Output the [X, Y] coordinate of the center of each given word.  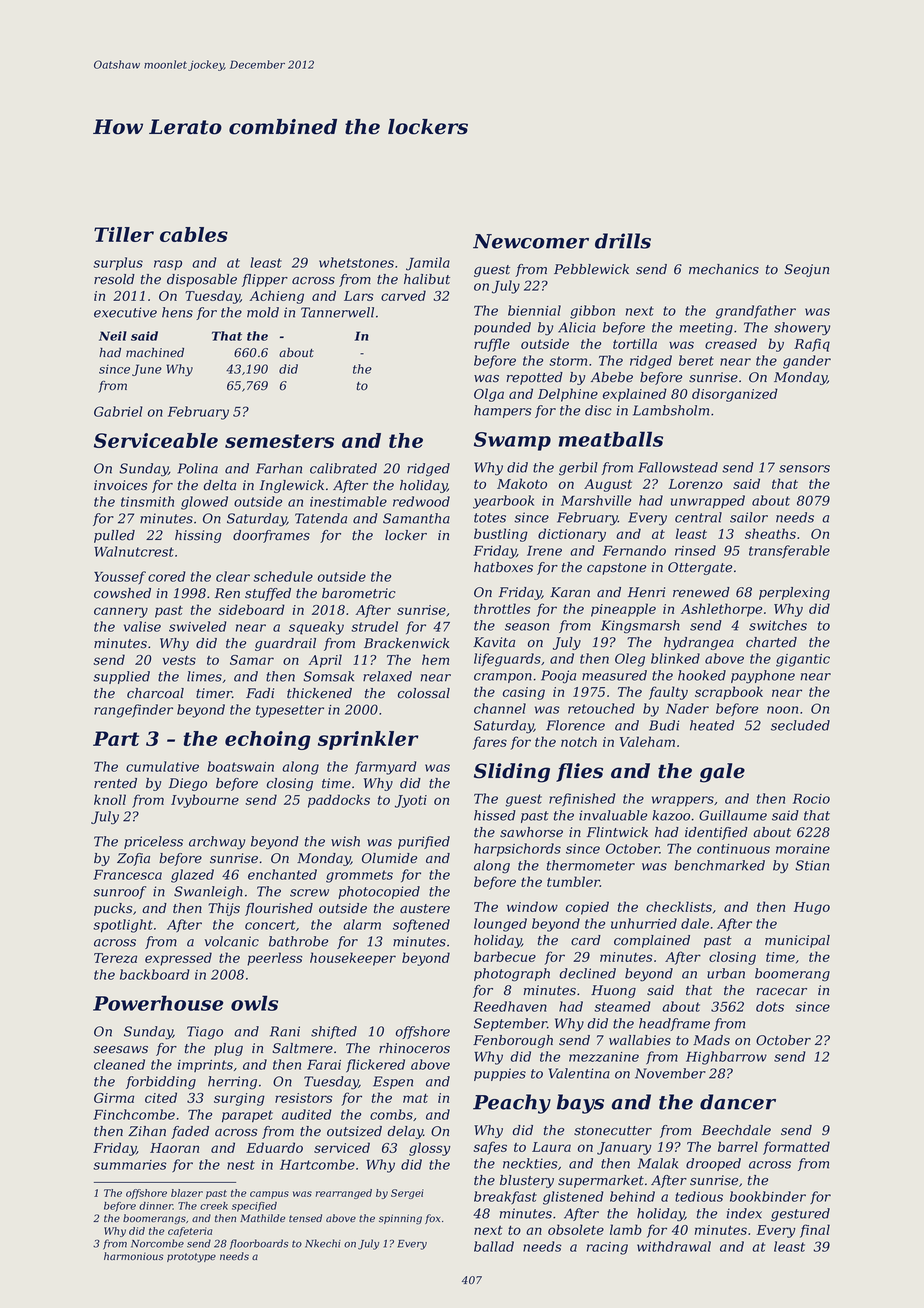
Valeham [647, 741]
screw [309, 893]
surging [239, 1099]
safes [490, 1148]
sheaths [770, 533]
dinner [156, 1206]
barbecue [505, 956]
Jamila [428, 264]
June [147, 370]
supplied [121, 677]
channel [500, 708]
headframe [674, 1024]
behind [632, 1196]
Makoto [522, 483]
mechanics [724, 269]
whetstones [356, 262]
